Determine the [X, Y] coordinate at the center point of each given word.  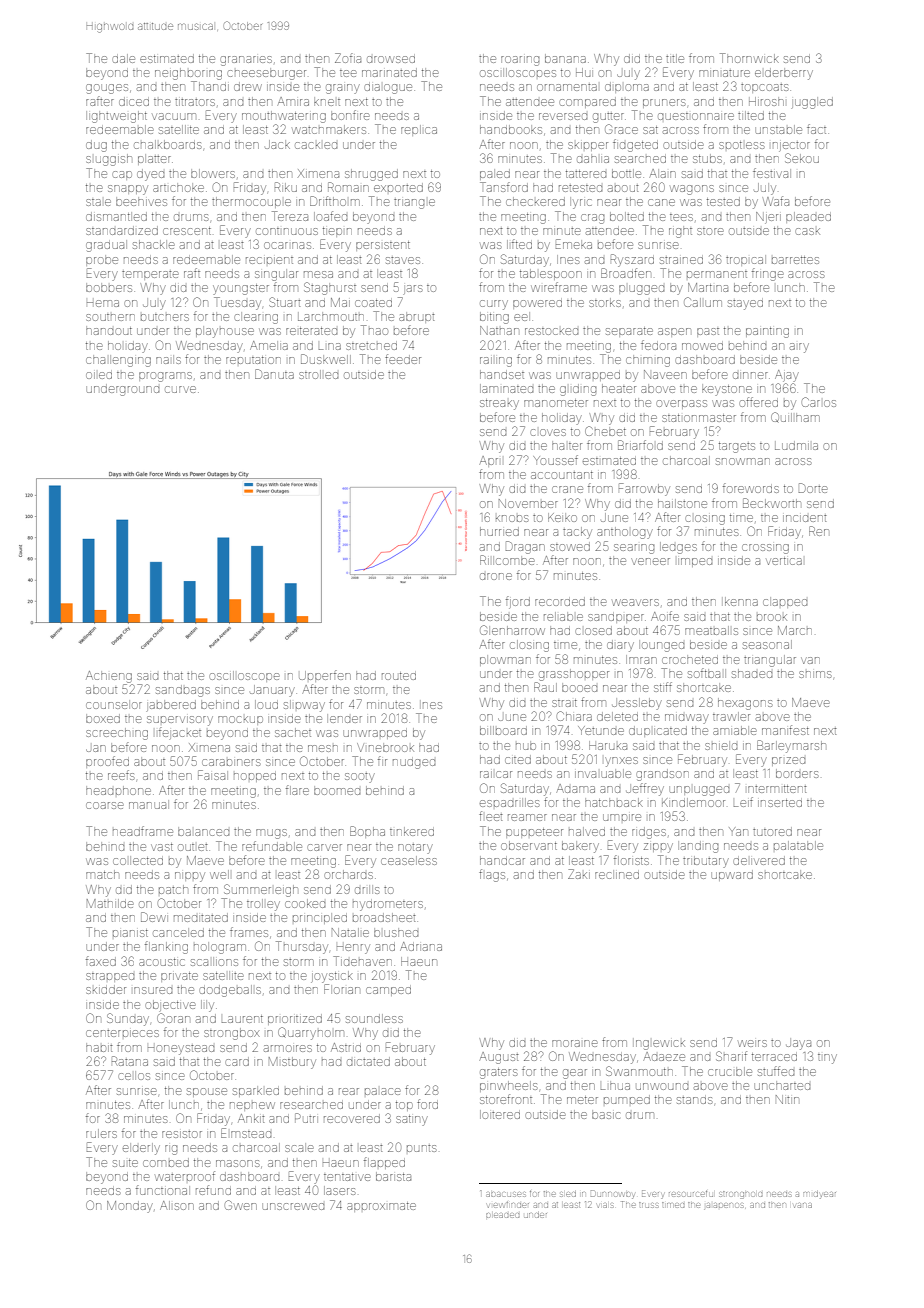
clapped [785, 602]
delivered [759, 860]
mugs [271, 834]
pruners [664, 103]
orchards [348, 874]
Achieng [109, 677]
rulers [101, 1133]
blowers [213, 173]
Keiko [562, 517]
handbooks [511, 129]
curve [180, 389]
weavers [635, 602]
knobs [512, 518]
